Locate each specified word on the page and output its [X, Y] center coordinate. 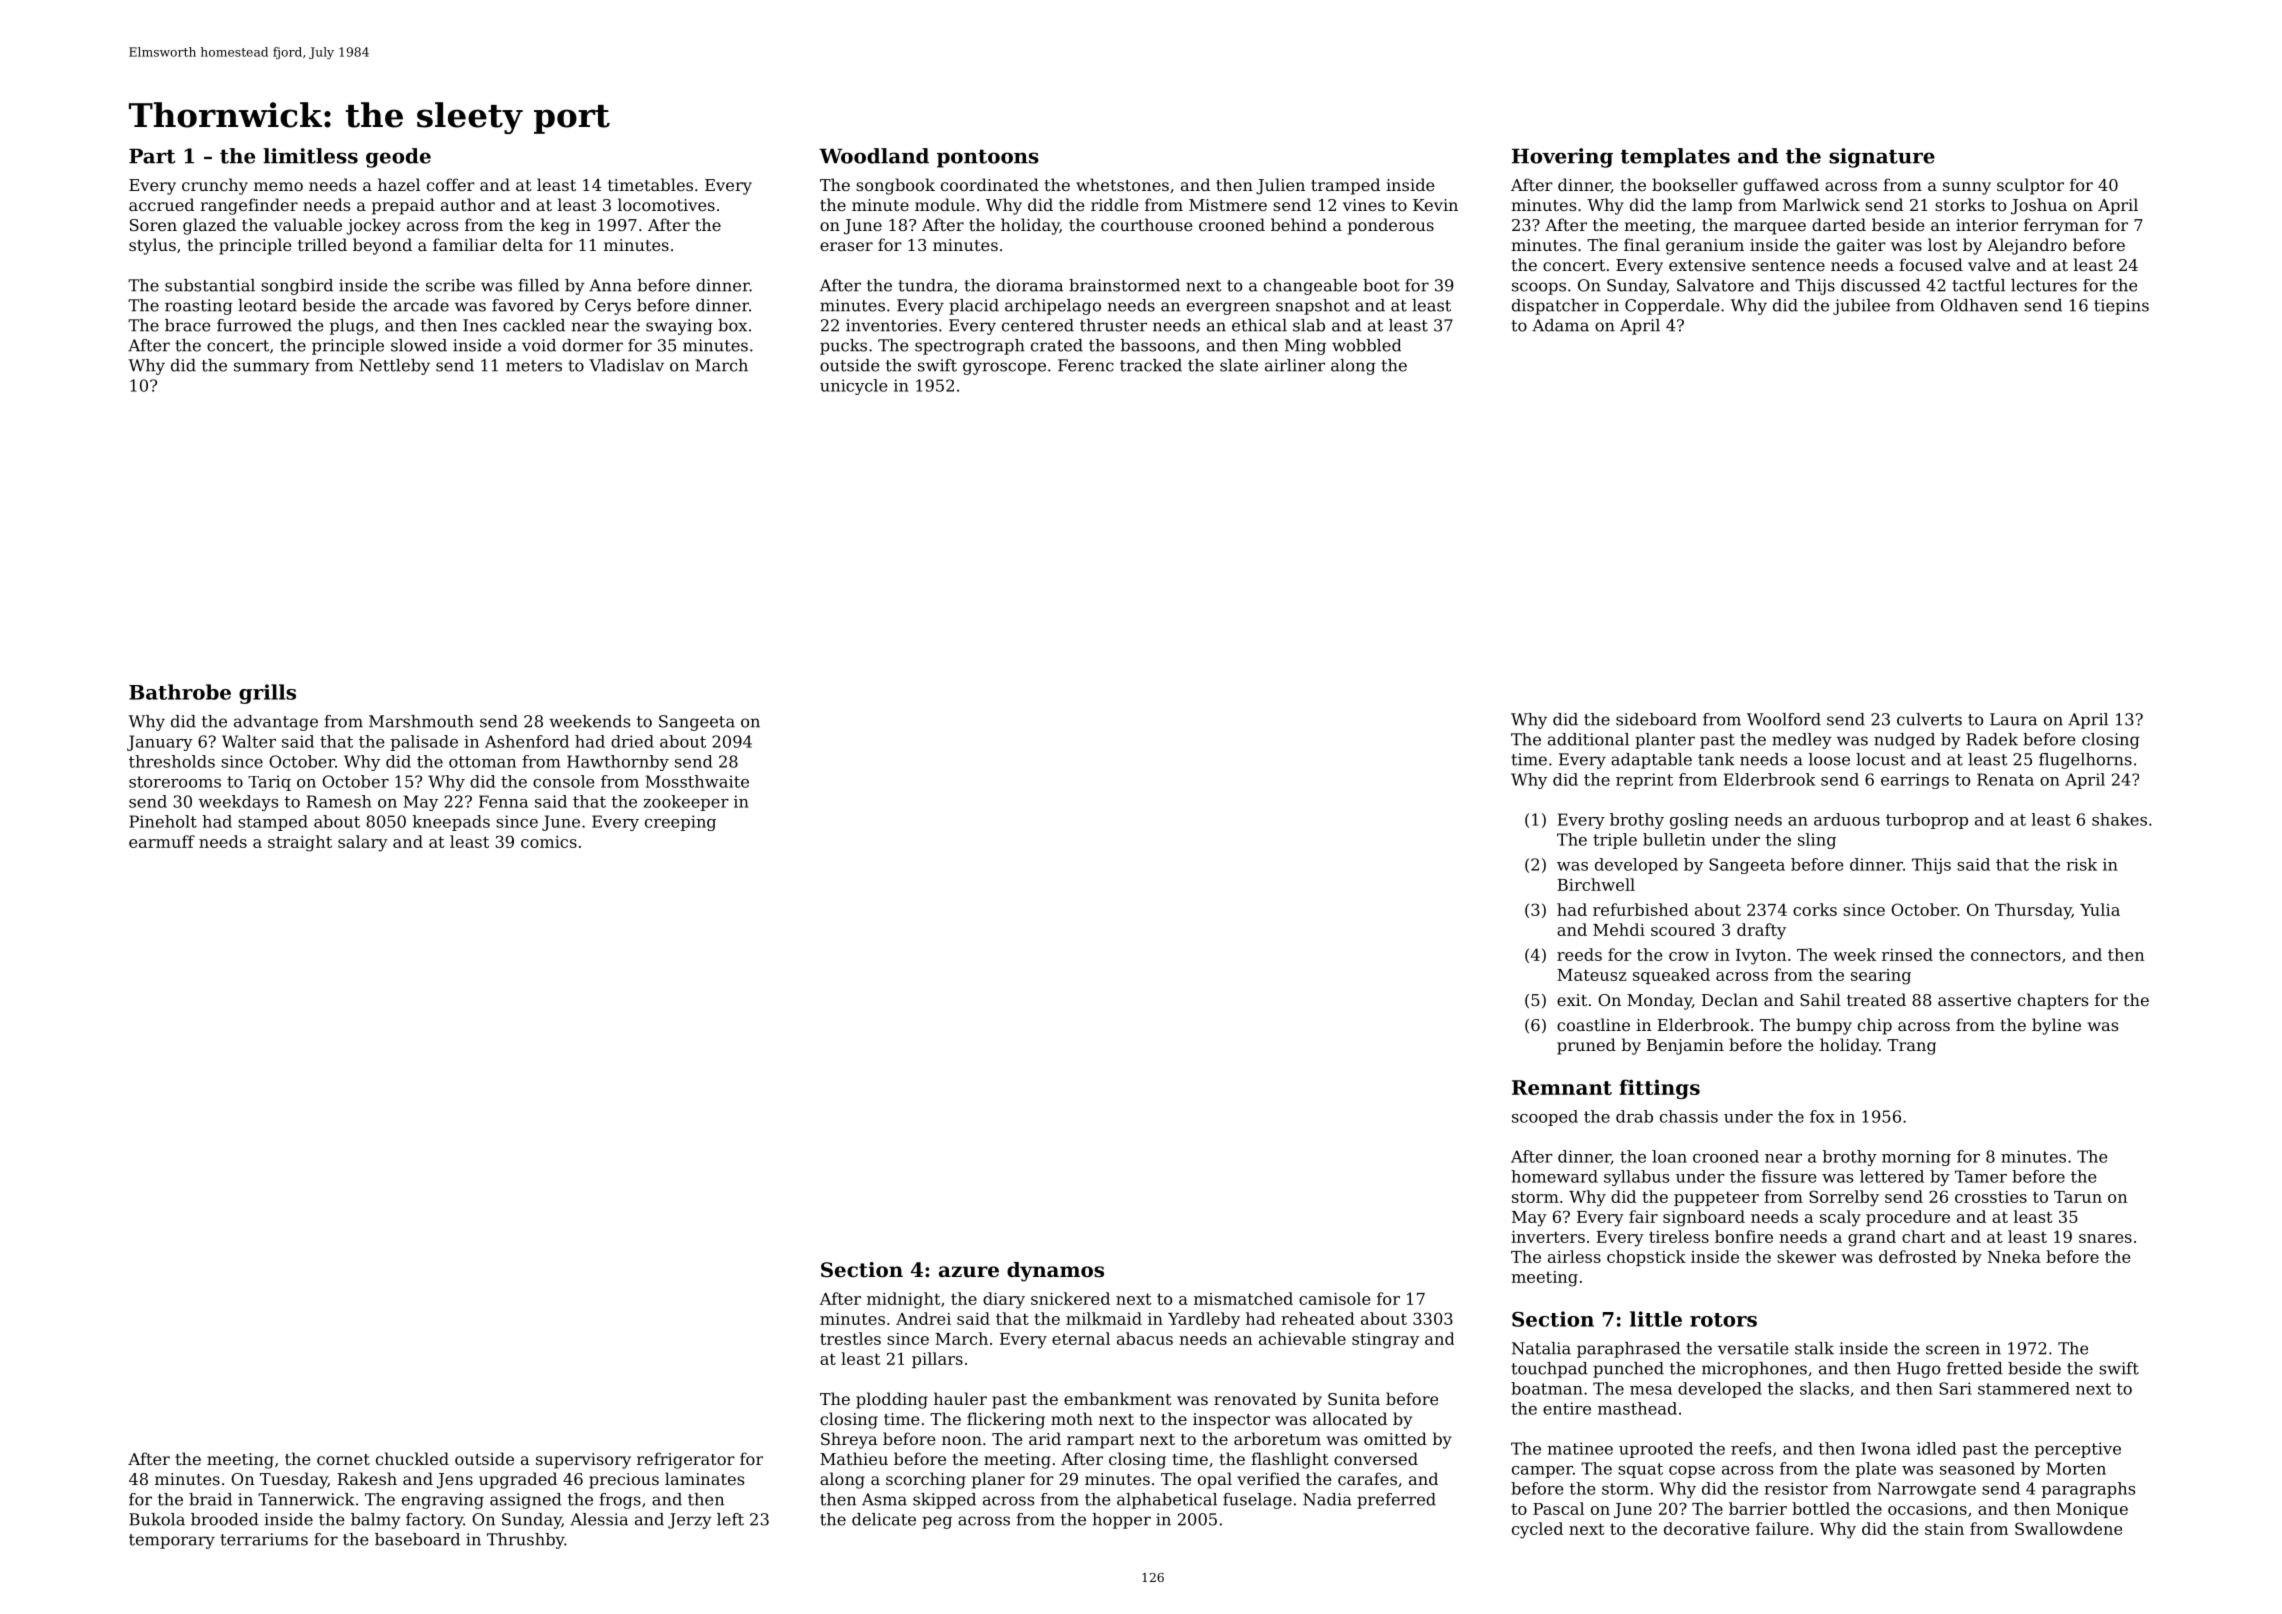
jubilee [1861, 307]
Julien [1280, 186]
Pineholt [163, 821]
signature [1882, 158]
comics [549, 842]
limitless [310, 156]
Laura [2013, 719]
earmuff [162, 841]
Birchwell [1596, 884]
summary [272, 368]
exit [1572, 1000]
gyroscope [1004, 368]
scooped [1545, 1118]
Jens [455, 1481]
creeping [680, 823]
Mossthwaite [697, 781]
